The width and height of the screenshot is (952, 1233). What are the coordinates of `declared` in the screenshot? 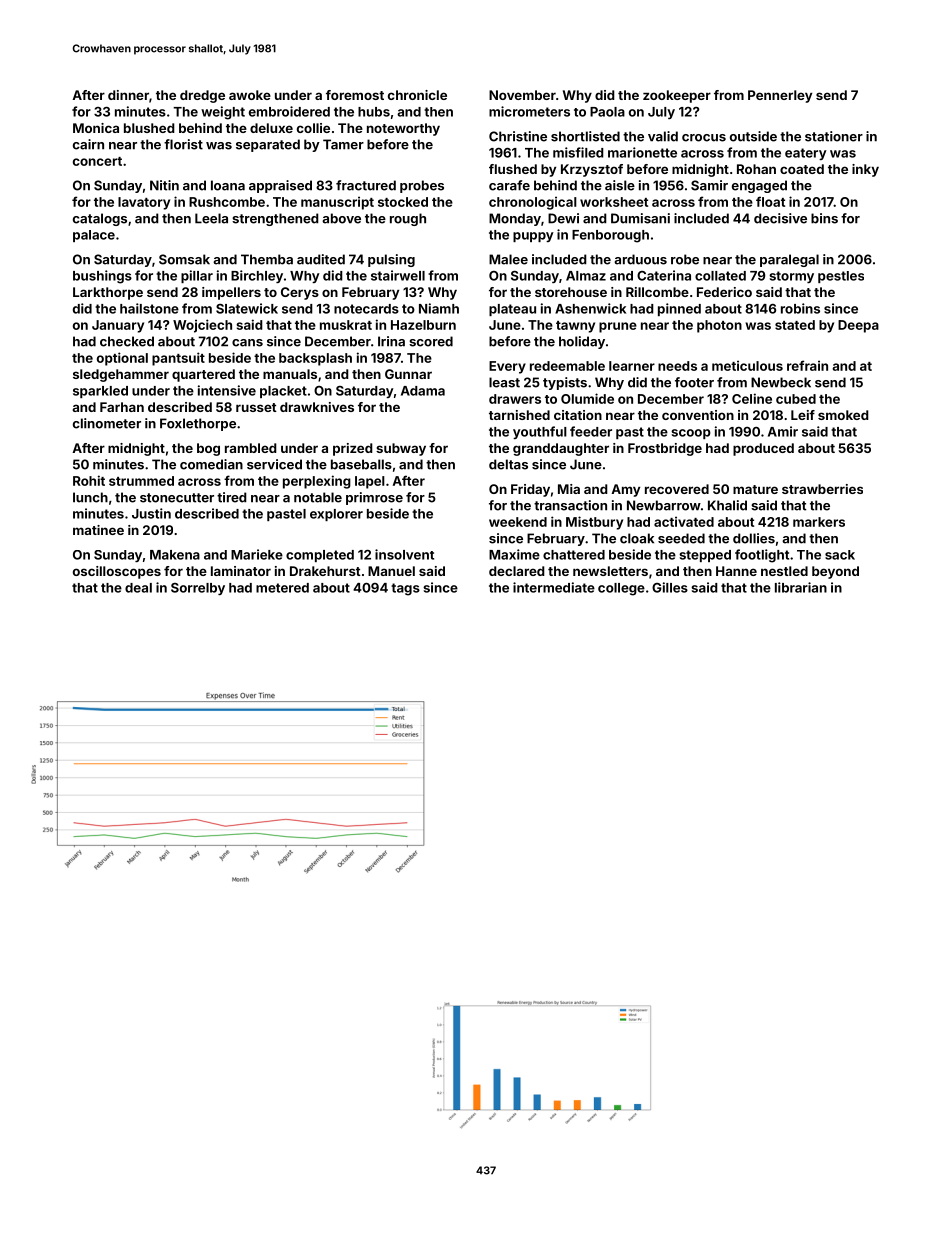 It's located at (517, 571).
